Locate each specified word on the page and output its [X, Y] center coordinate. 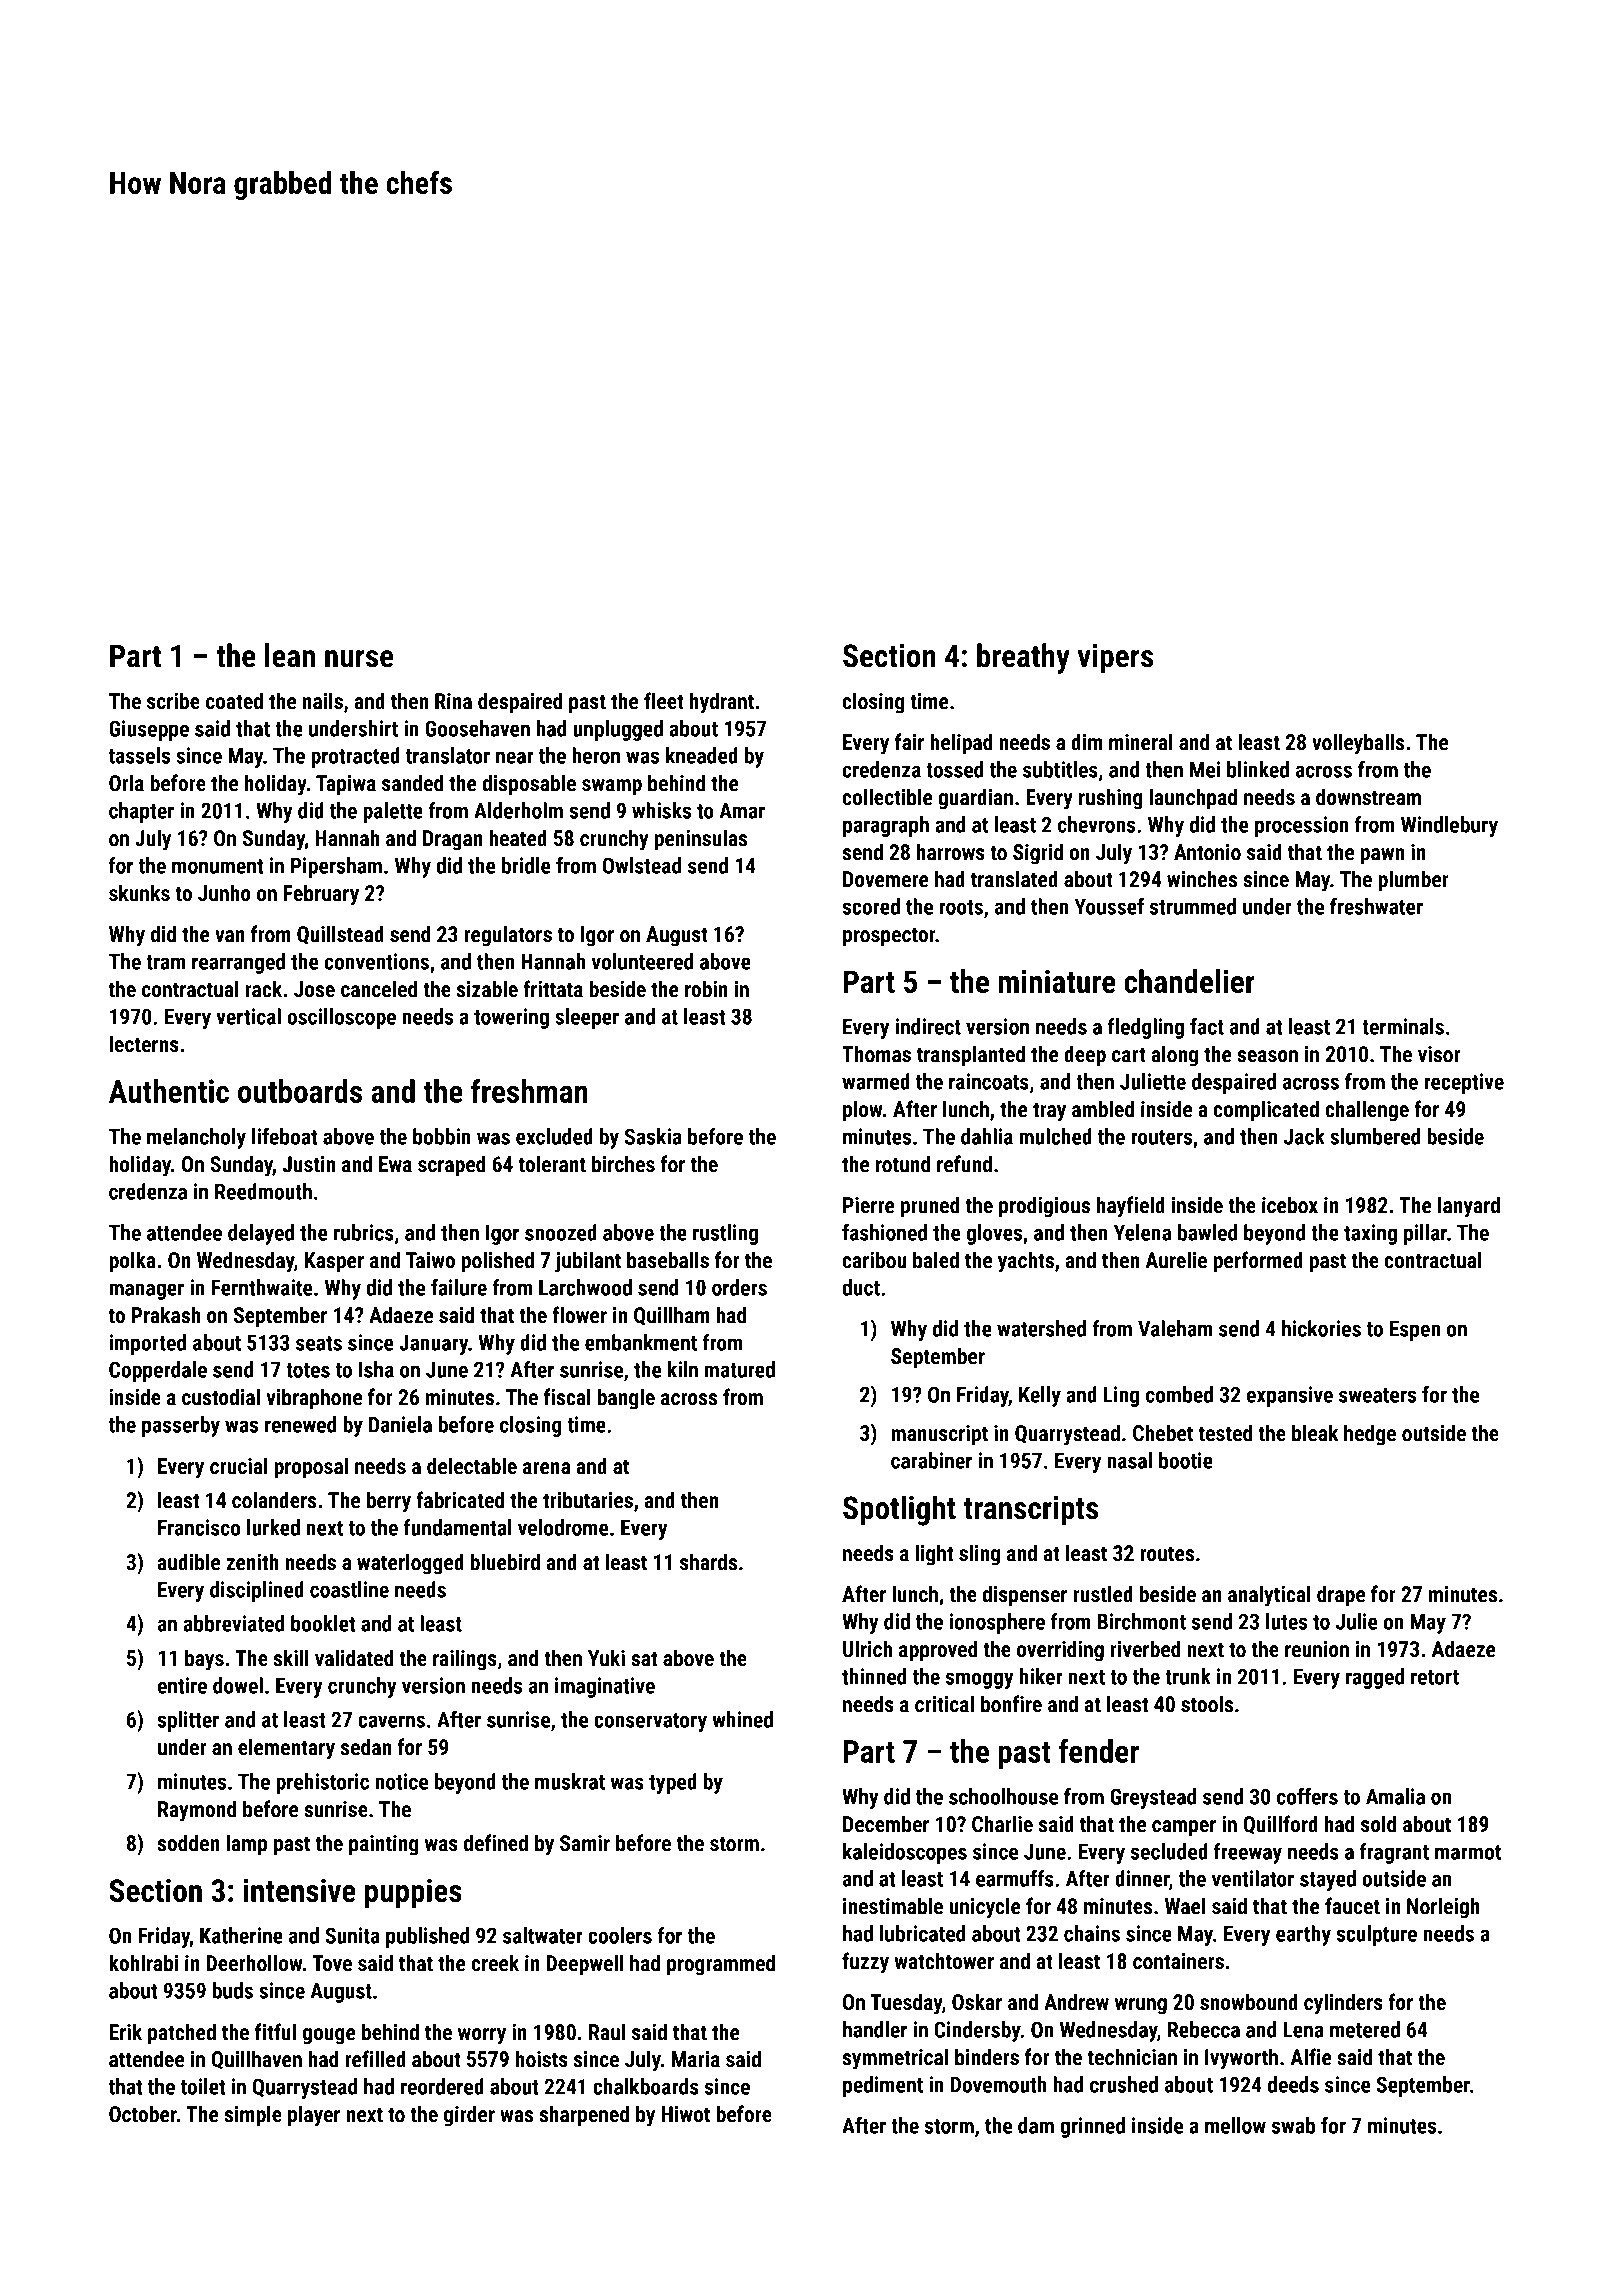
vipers [1115, 659]
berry [389, 1502]
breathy [1023, 658]
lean [290, 655]
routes [1167, 1554]
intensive [299, 1890]
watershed [1041, 1328]
